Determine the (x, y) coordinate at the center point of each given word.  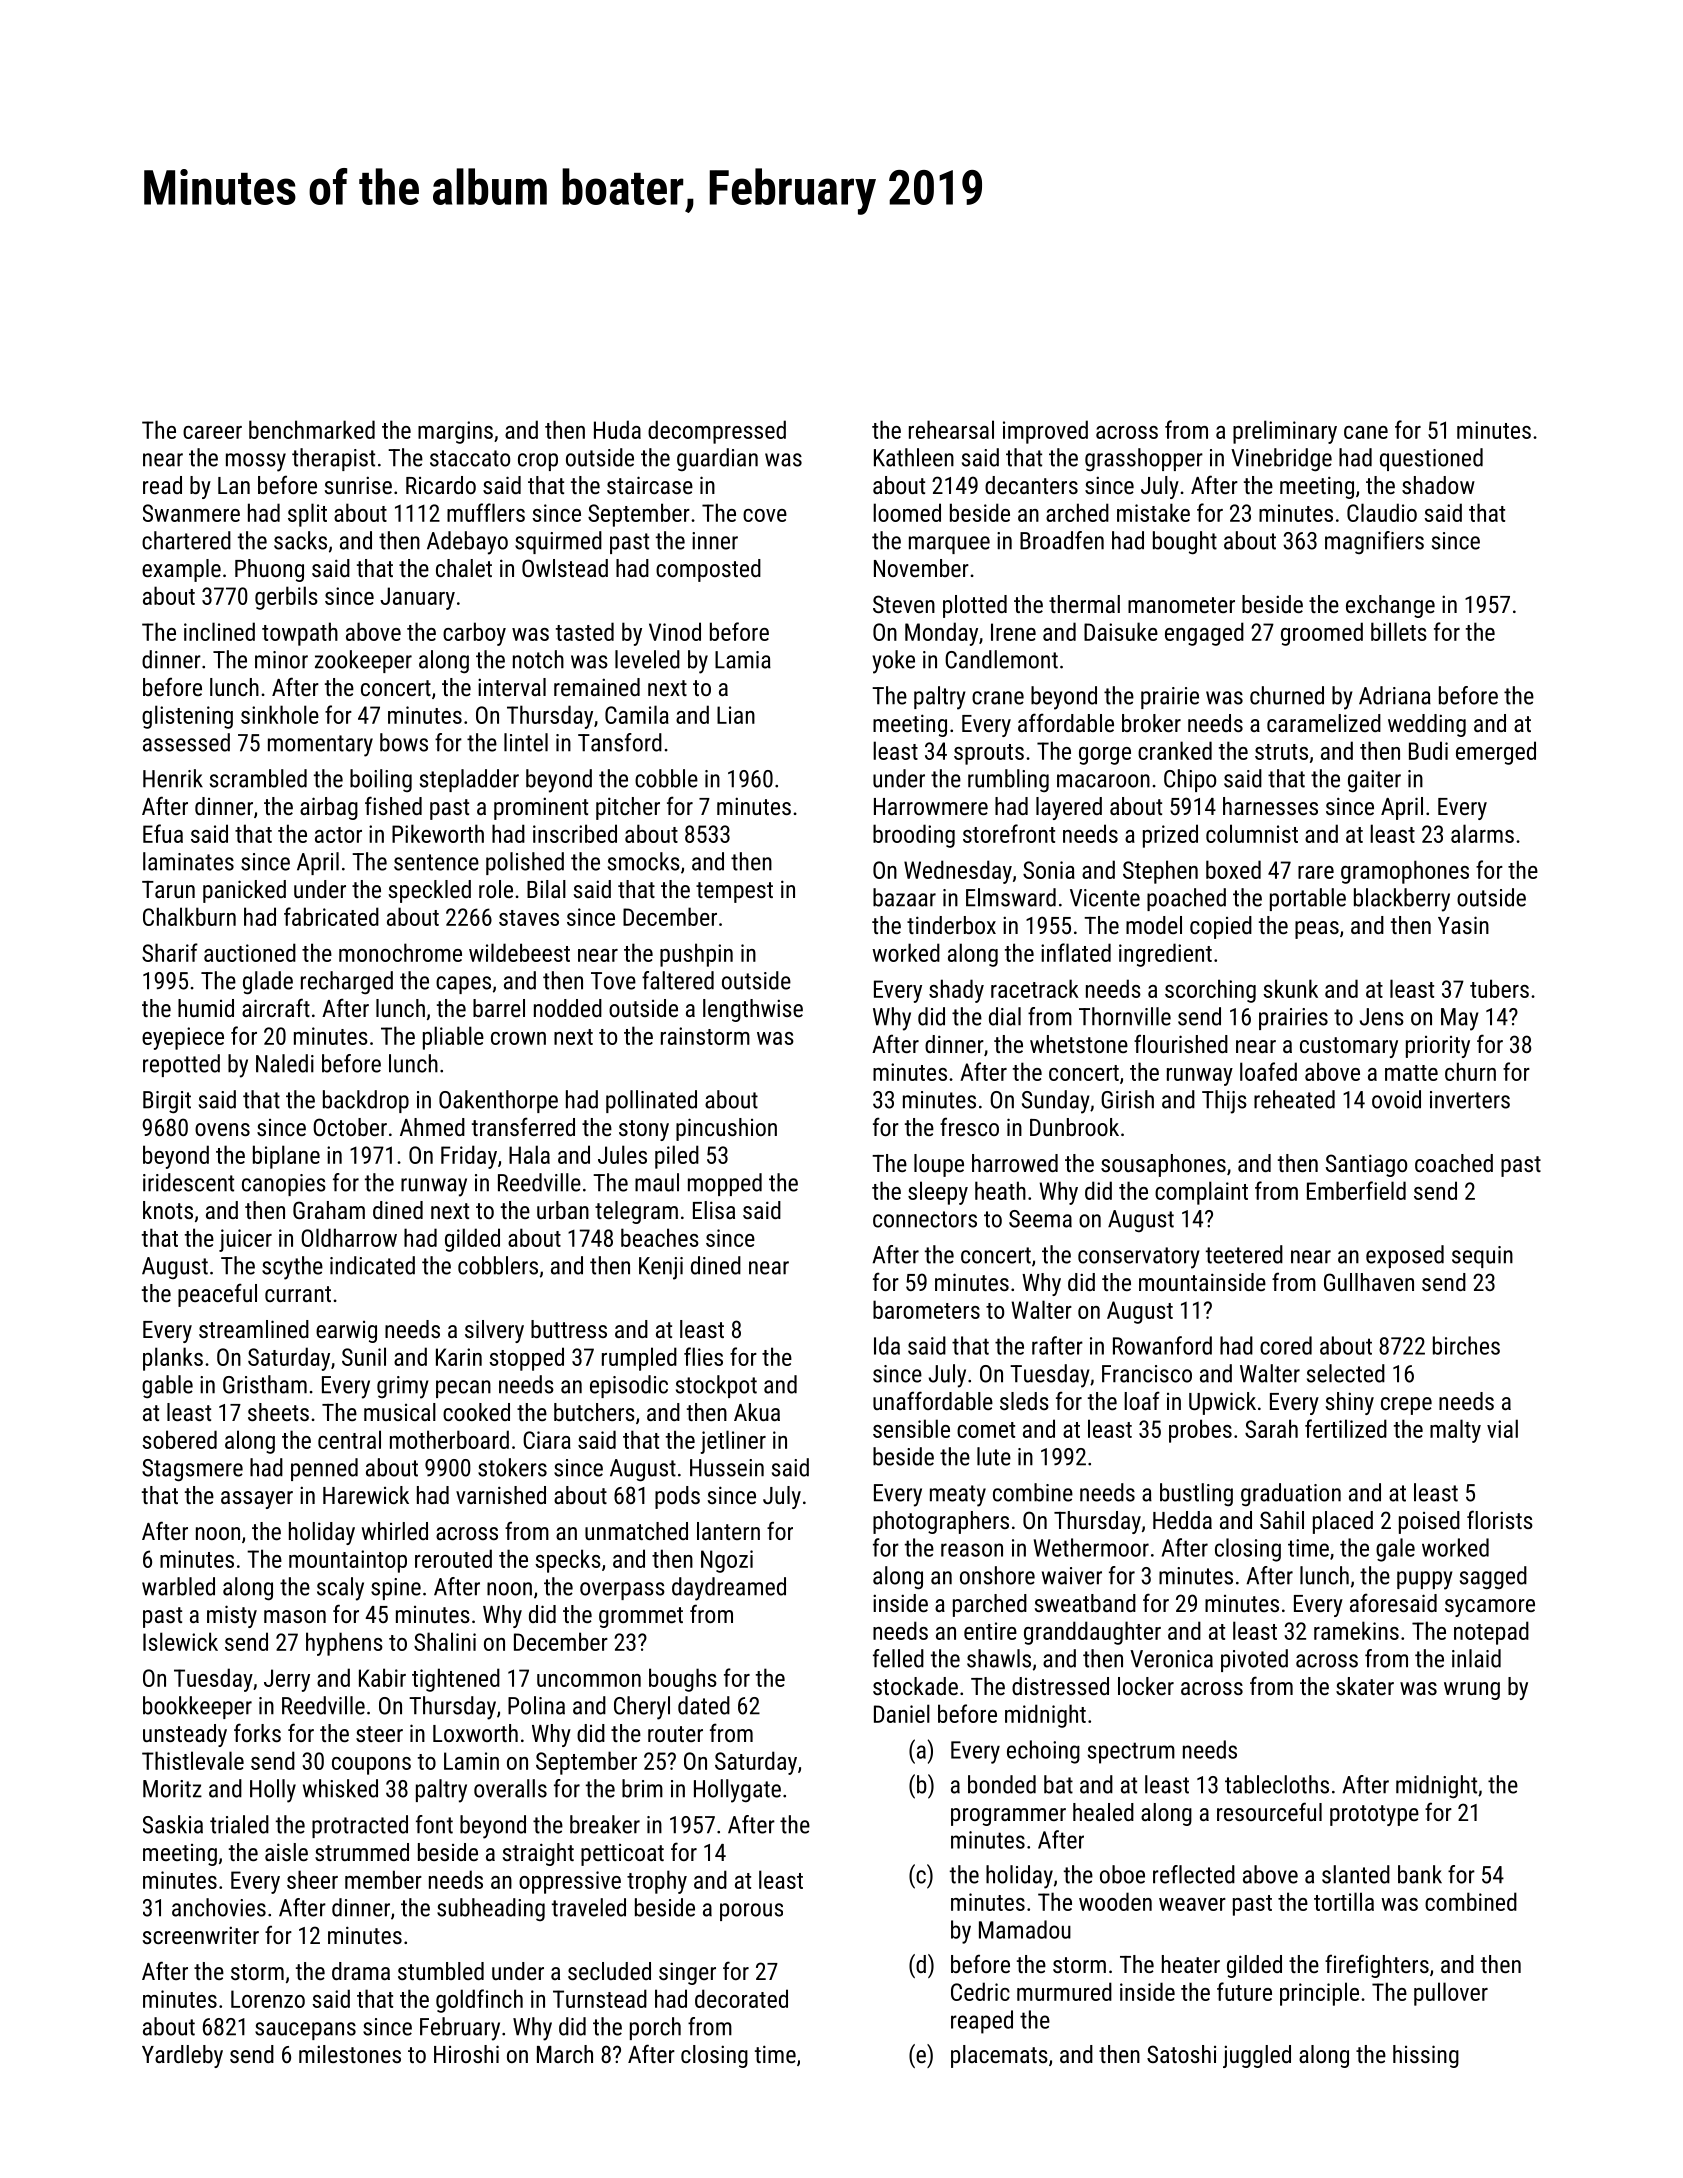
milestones (350, 2054)
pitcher (628, 808)
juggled (1257, 2056)
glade (268, 983)
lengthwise (753, 1010)
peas (1317, 930)
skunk (1290, 988)
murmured (1064, 1991)
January (417, 598)
